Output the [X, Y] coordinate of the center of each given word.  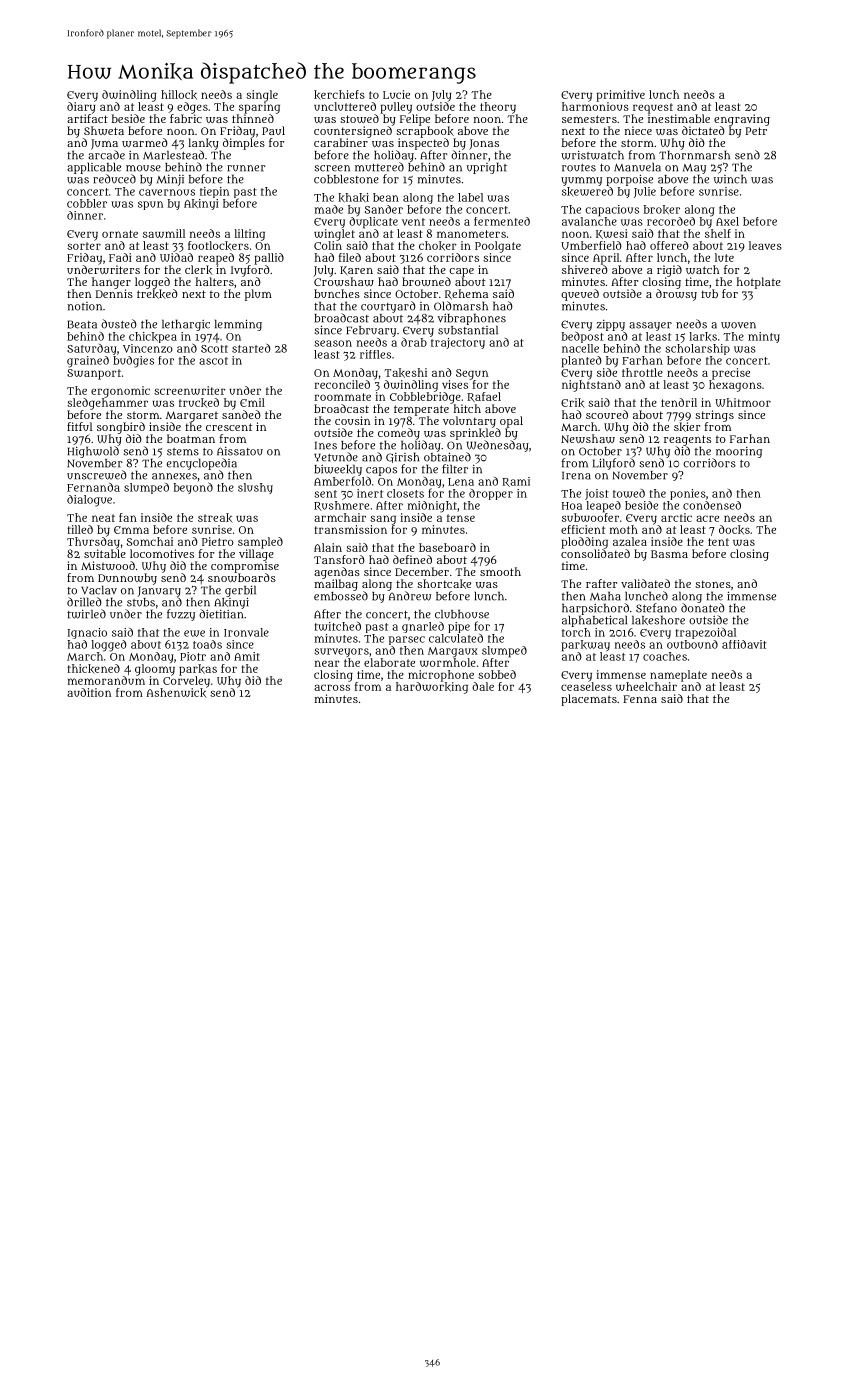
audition [89, 692]
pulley [396, 108]
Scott [214, 349]
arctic [676, 517]
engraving [742, 120]
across [332, 687]
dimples [244, 144]
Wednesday [498, 446]
